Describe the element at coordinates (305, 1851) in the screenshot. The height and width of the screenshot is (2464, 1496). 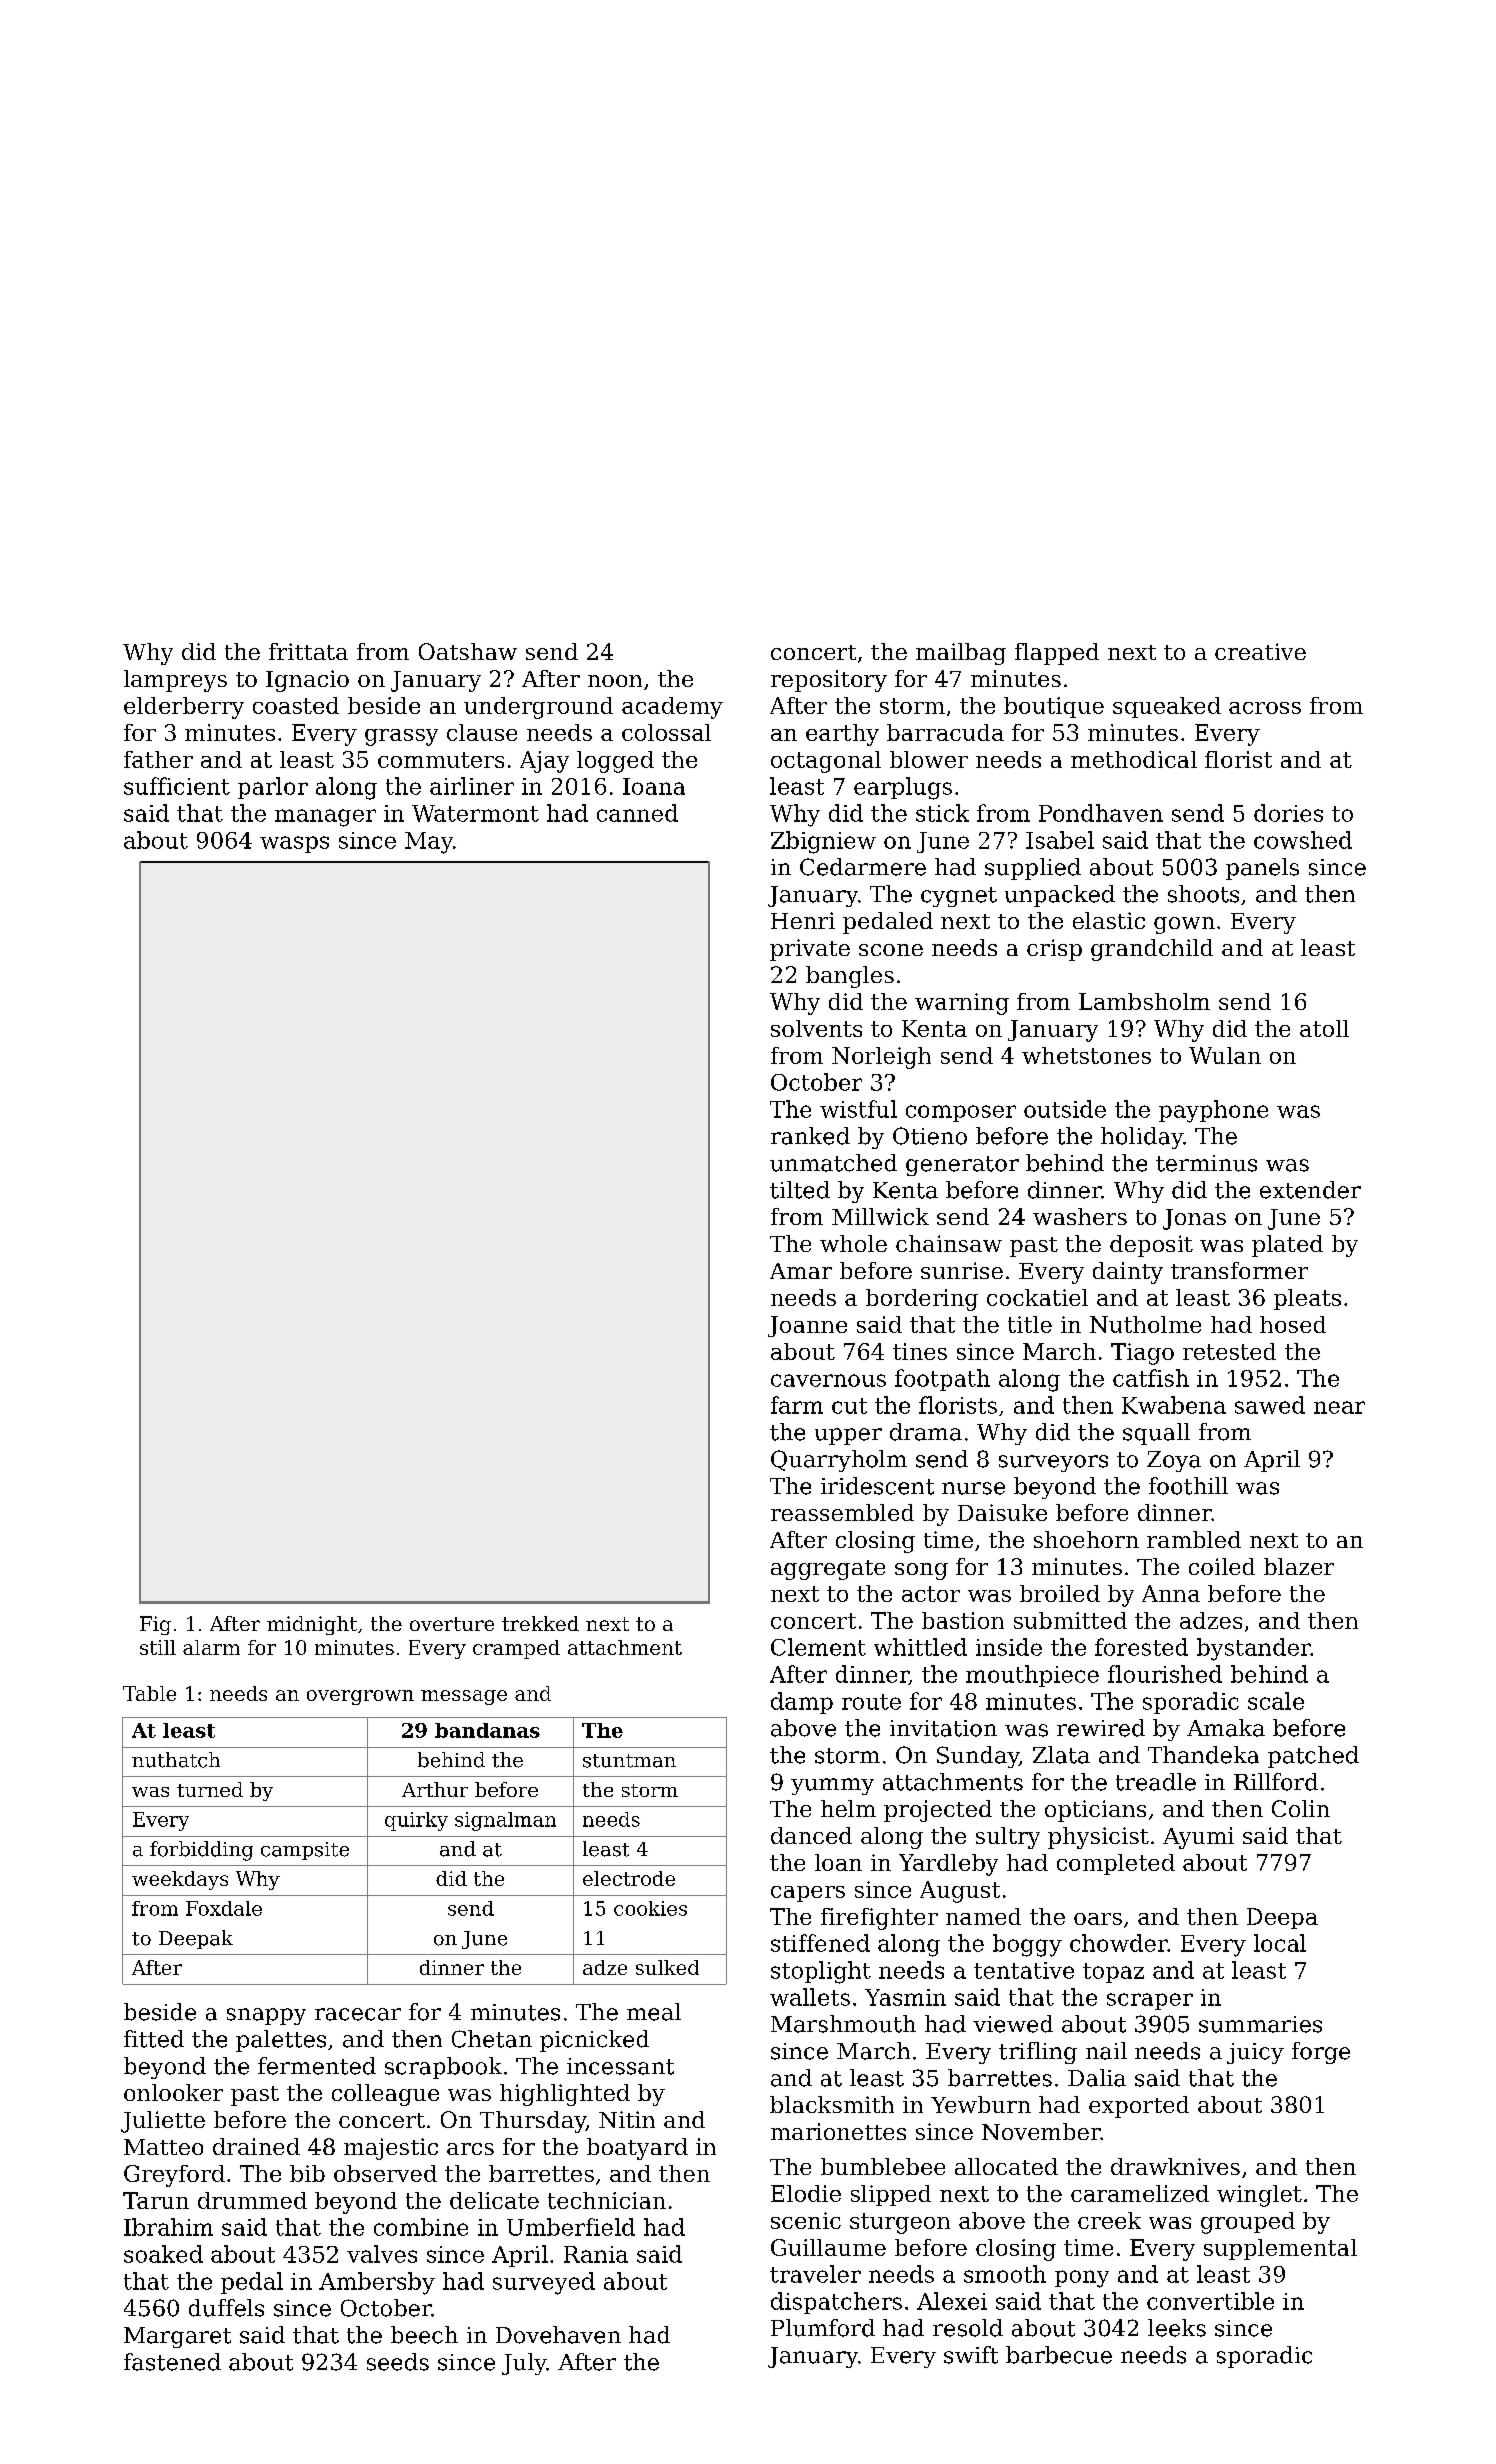
I see `campsite` at that location.
